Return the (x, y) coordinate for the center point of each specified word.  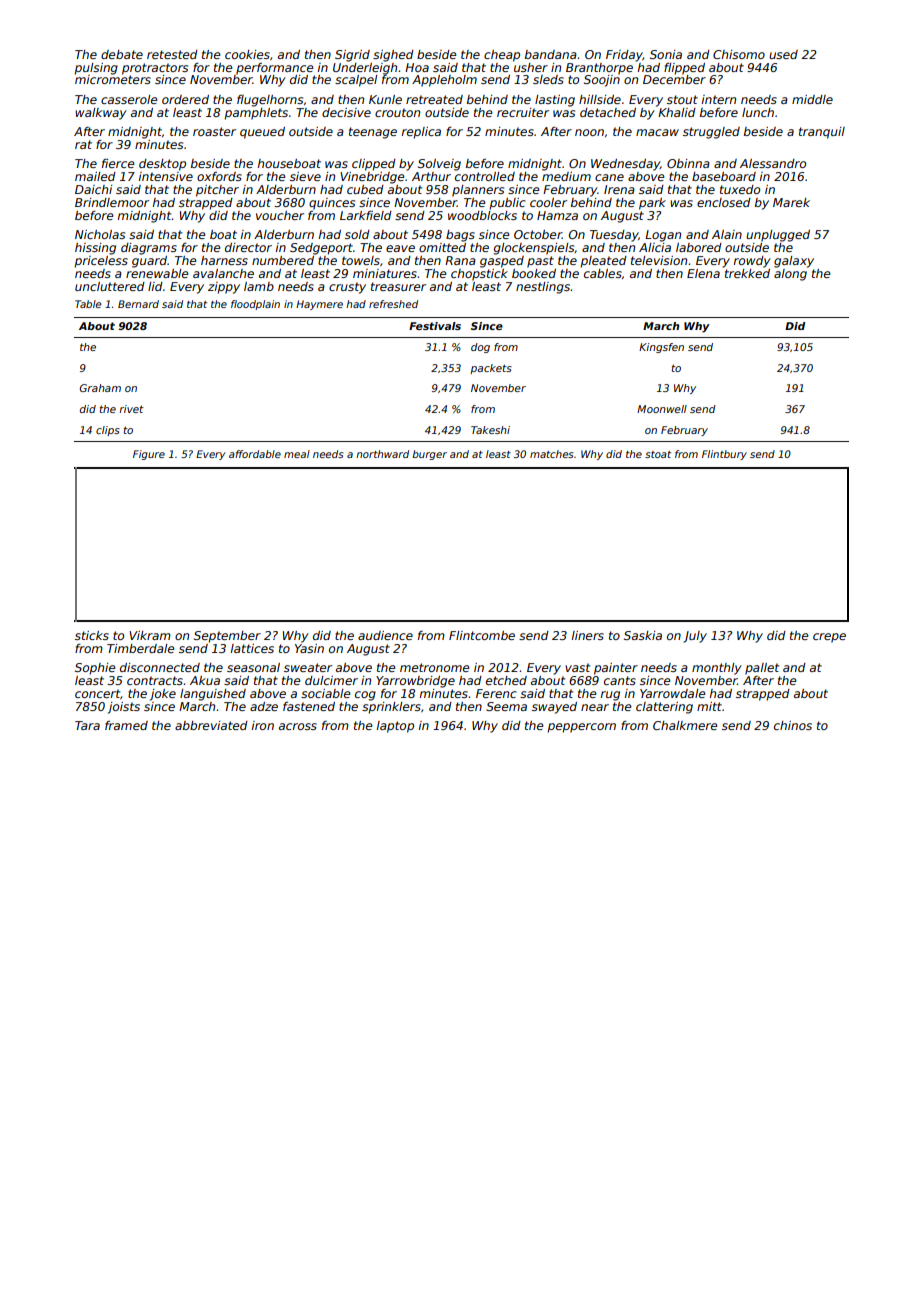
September (227, 637)
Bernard (138, 304)
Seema (506, 706)
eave (400, 248)
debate (122, 54)
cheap (502, 56)
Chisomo (739, 54)
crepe (829, 638)
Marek (791, 202)
